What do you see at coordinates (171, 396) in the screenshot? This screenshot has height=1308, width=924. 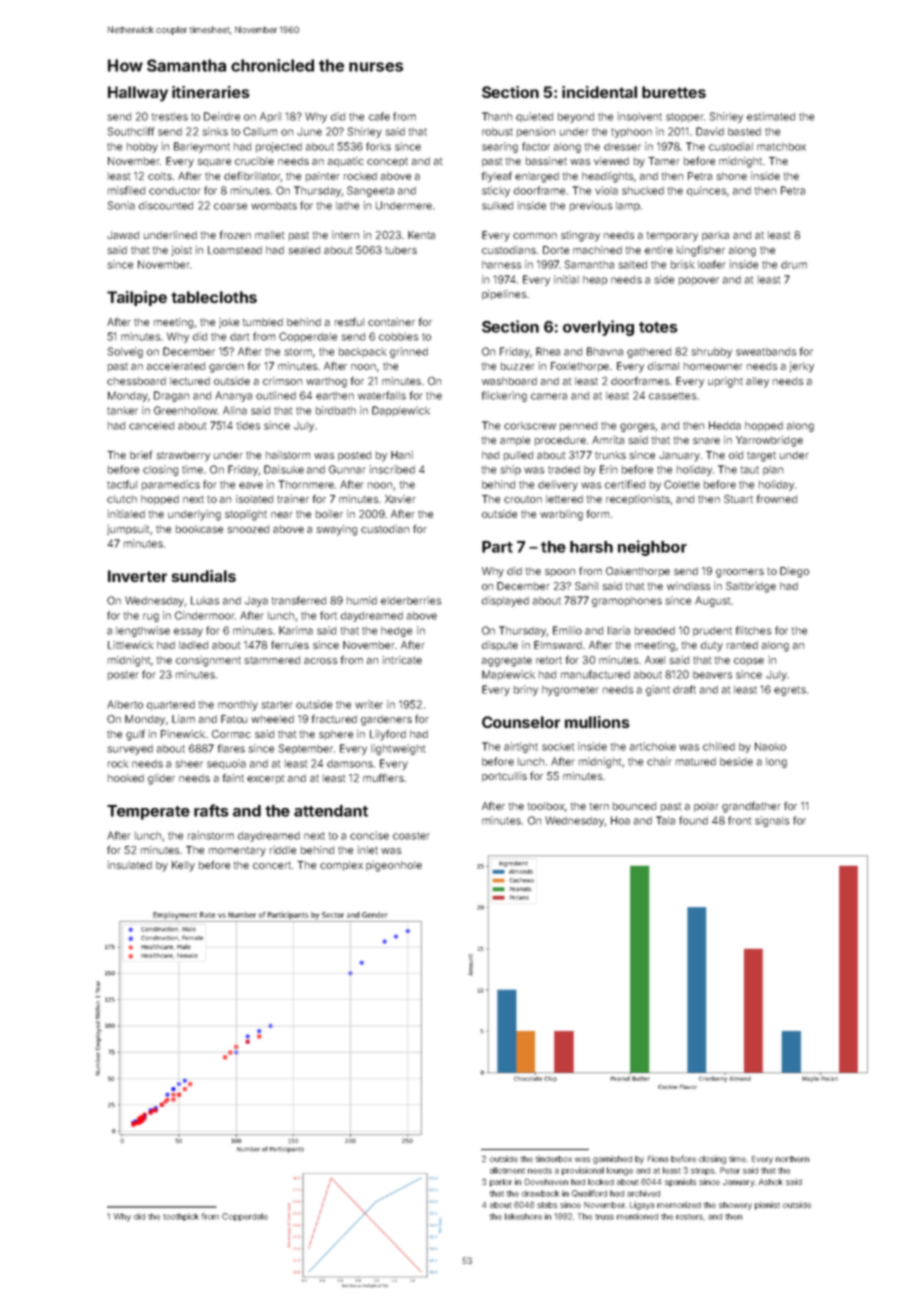 I see `Dragan` at bounding box center [171, 396].
